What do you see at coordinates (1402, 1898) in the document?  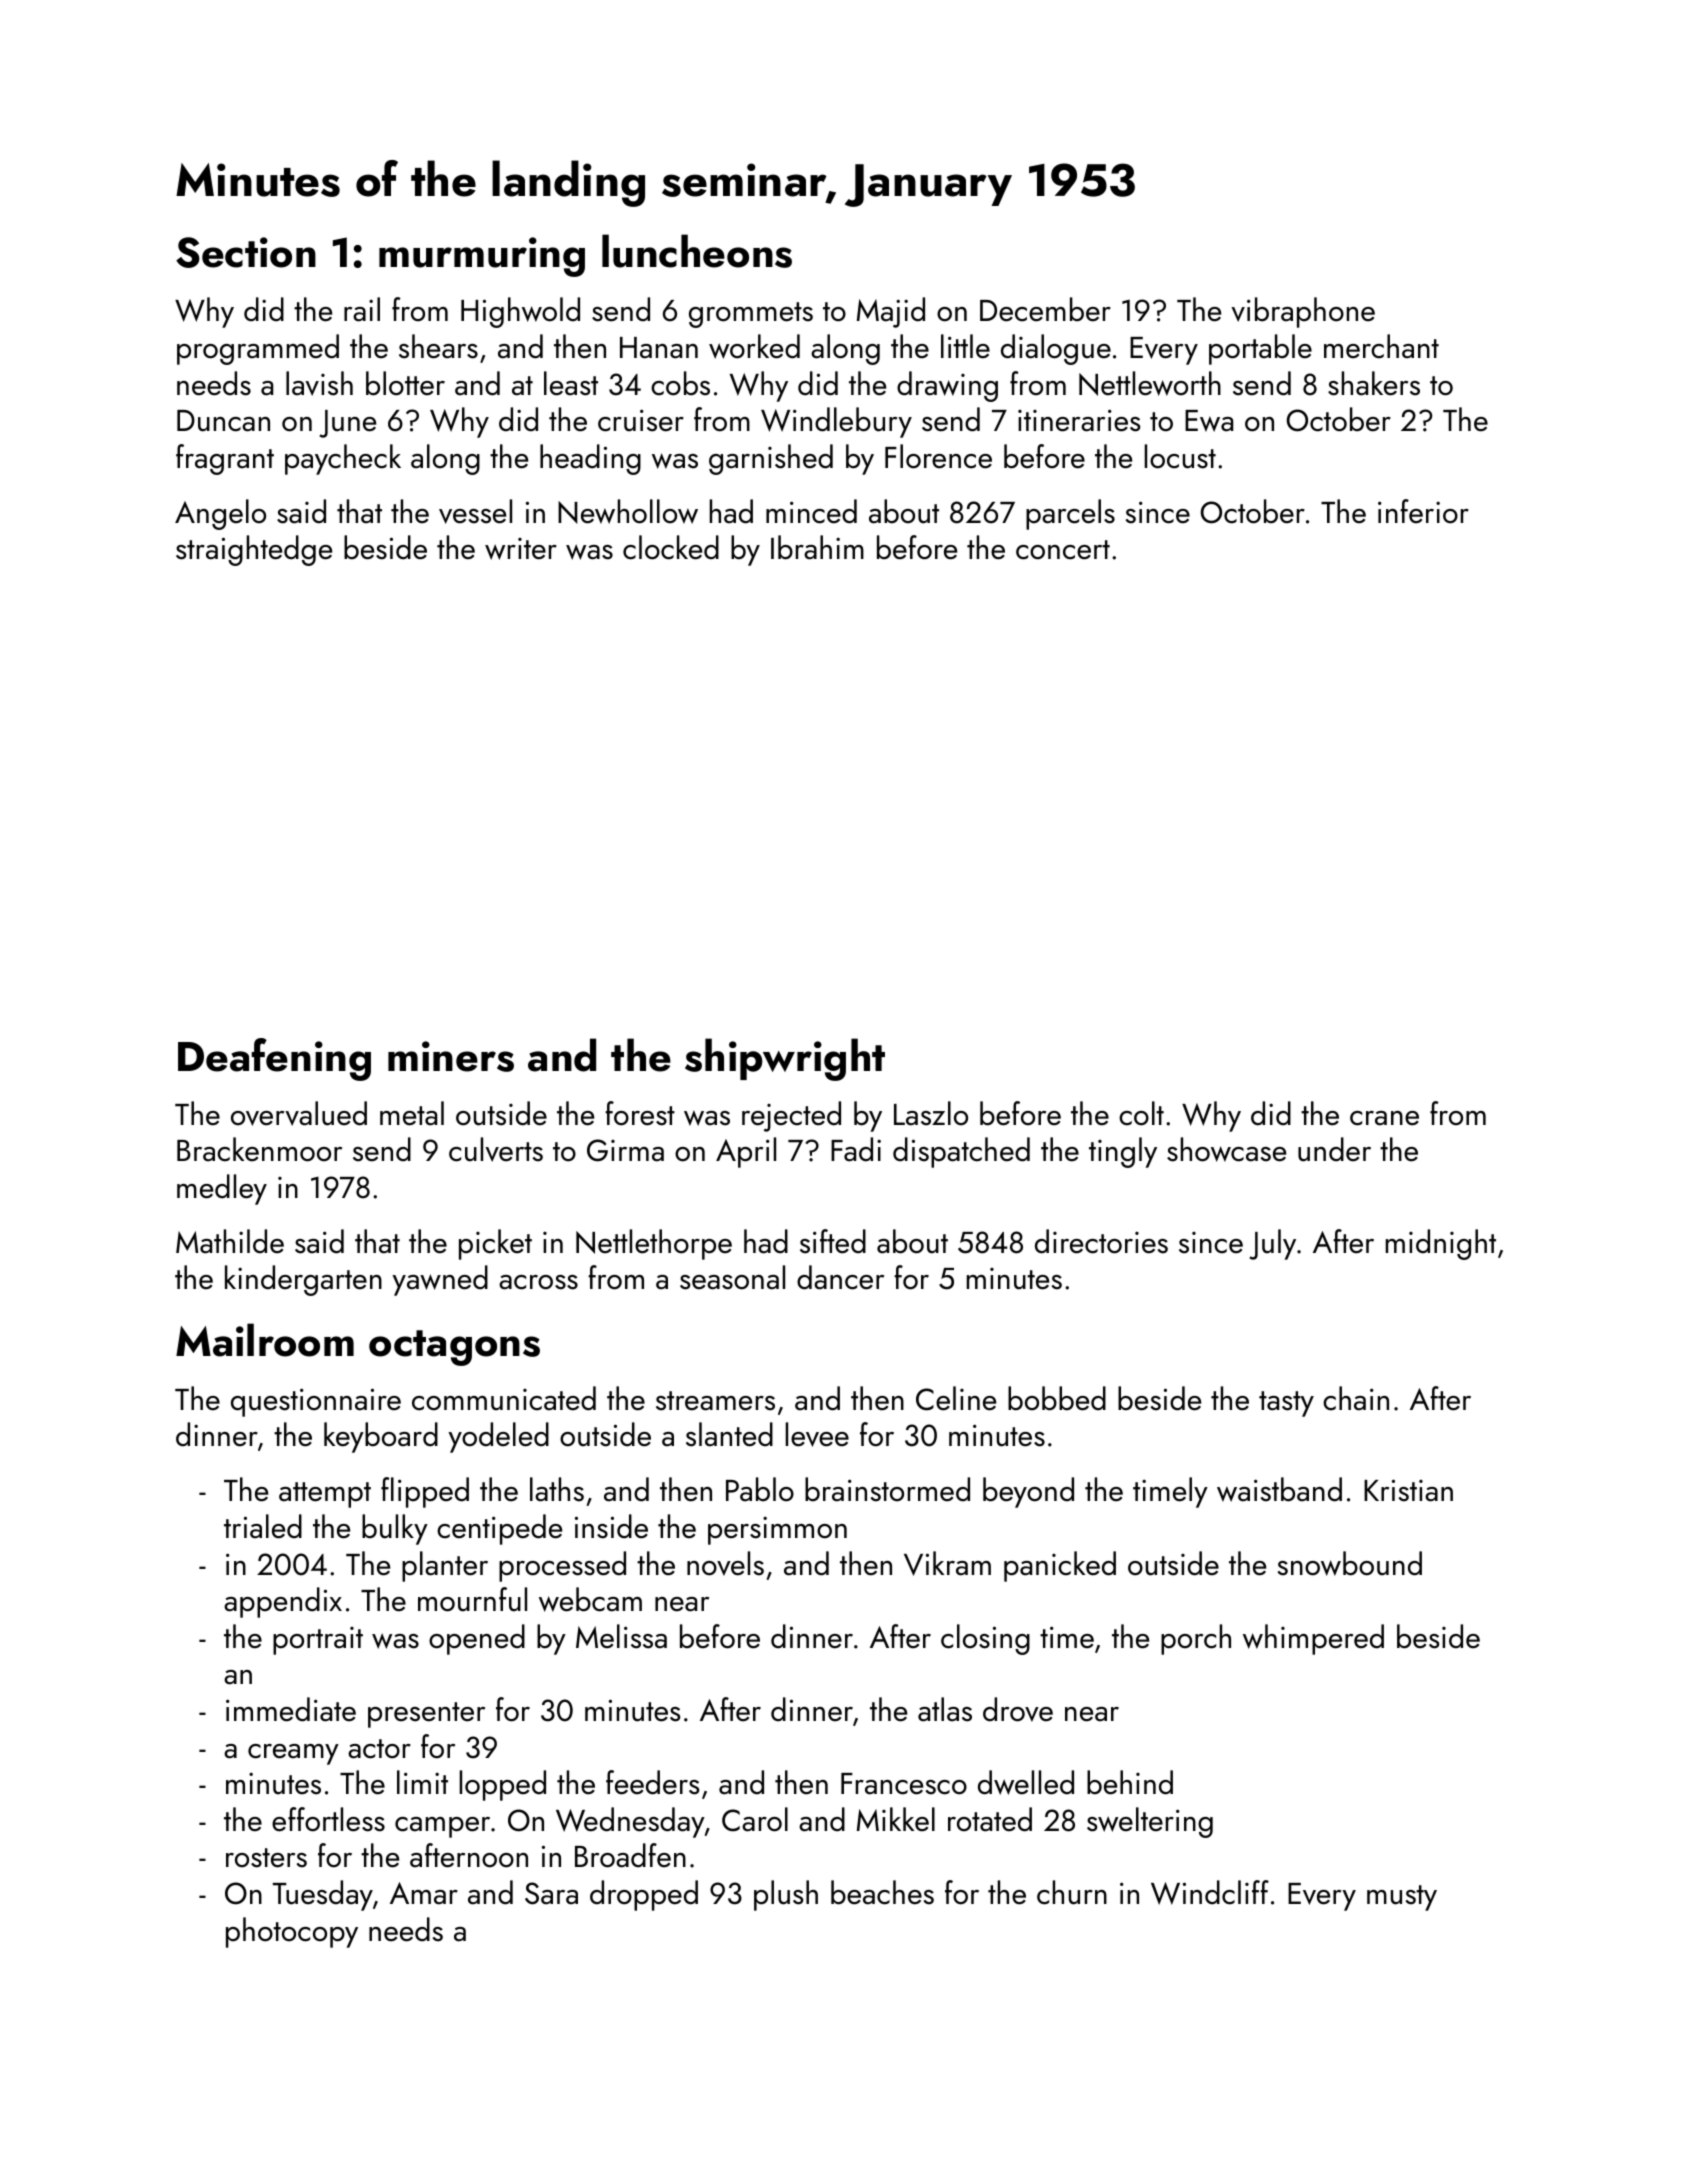 I see `musty` at bounding box center [1402, 1898].
